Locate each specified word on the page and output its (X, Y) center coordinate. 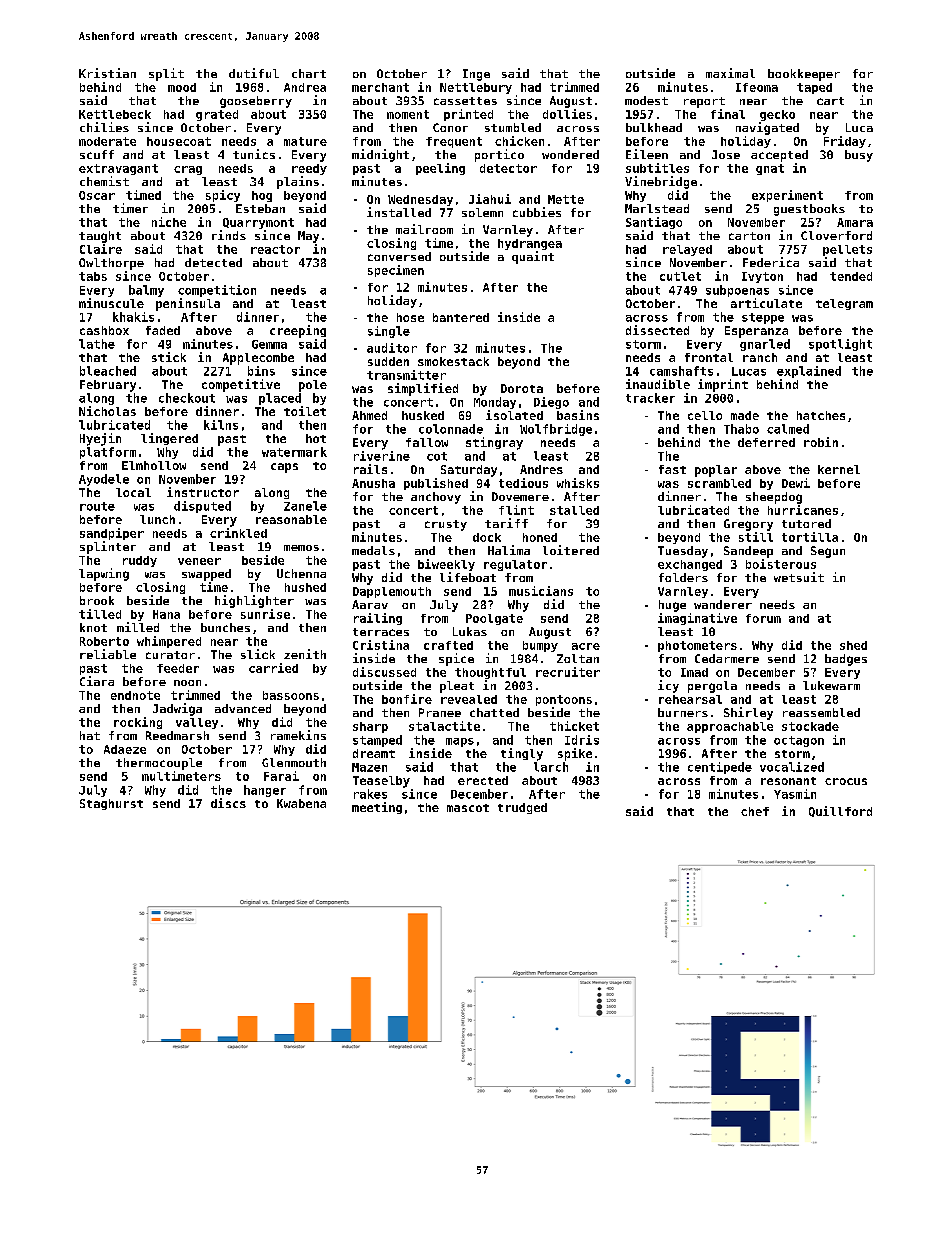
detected (213, 262)
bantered (461, 317)
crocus (846, 781)
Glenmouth (294, 762)
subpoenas (737, 291)
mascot (468, 808)
